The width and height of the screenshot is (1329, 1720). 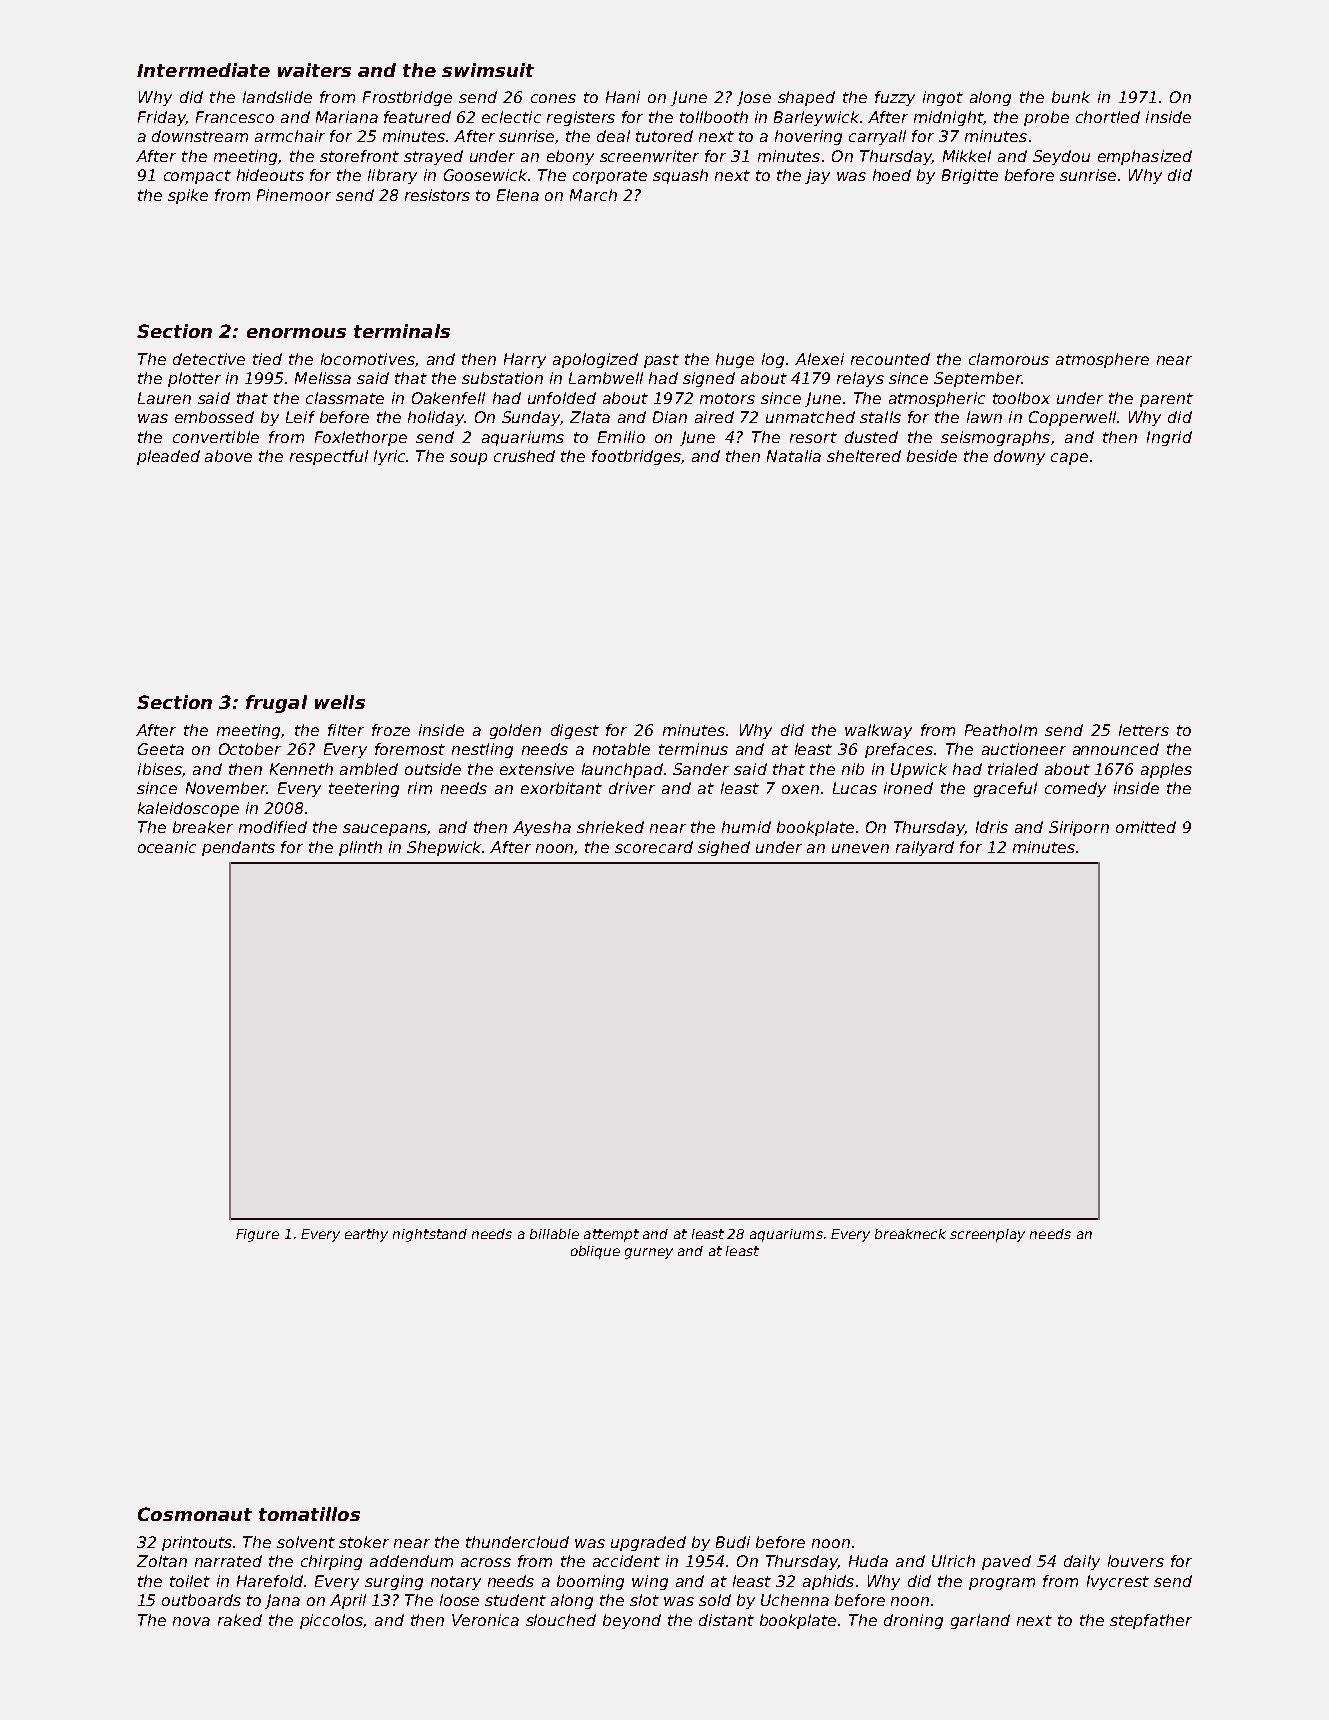 I want to click on frugal, so click(x=276, y=704).
